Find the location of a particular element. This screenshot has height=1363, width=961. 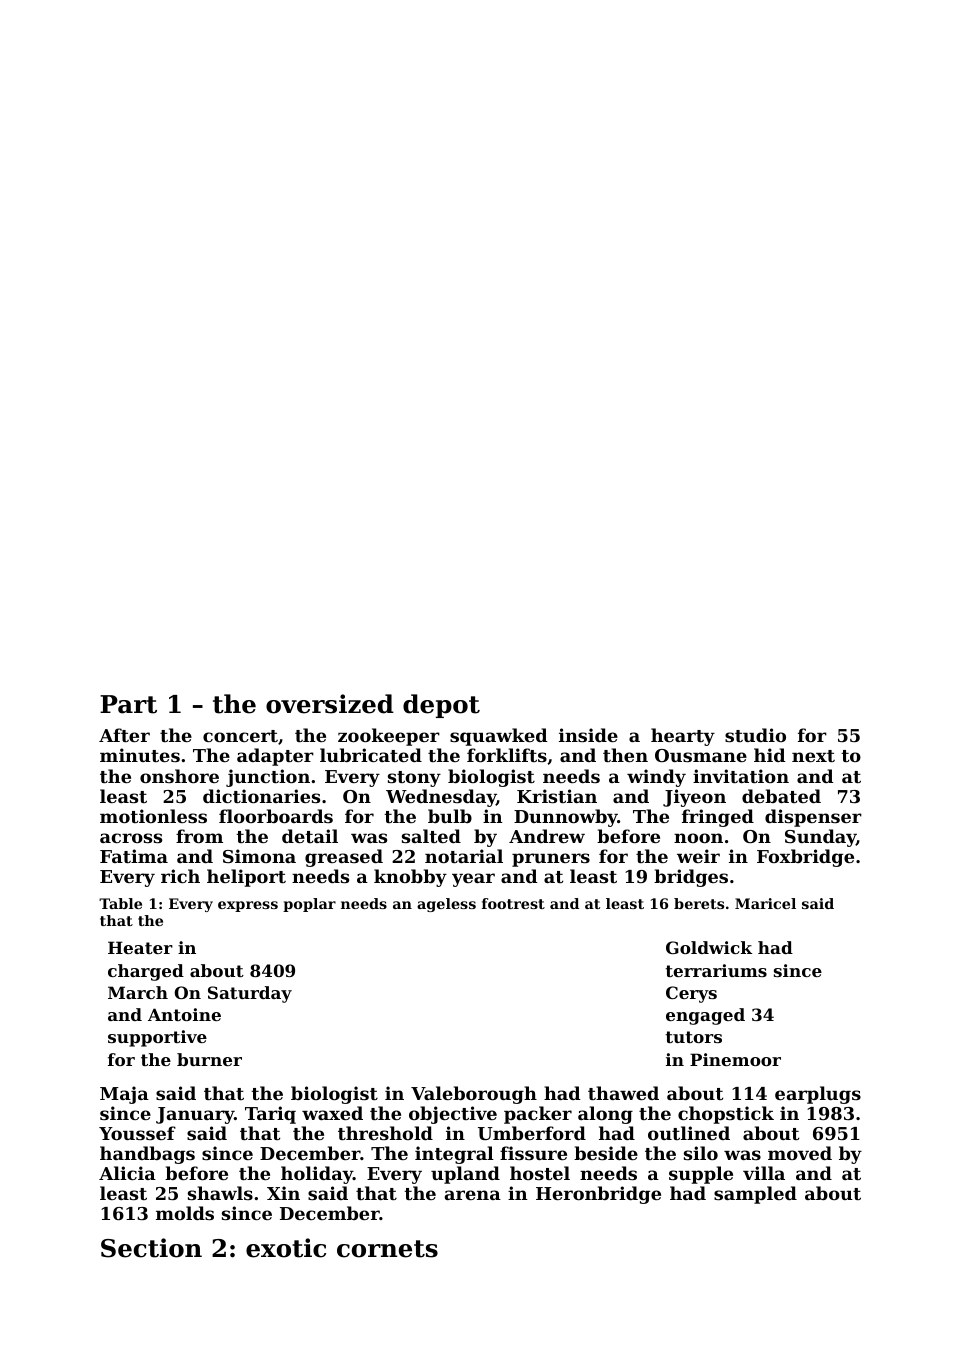

weir is located at coordinates (698, 856).
